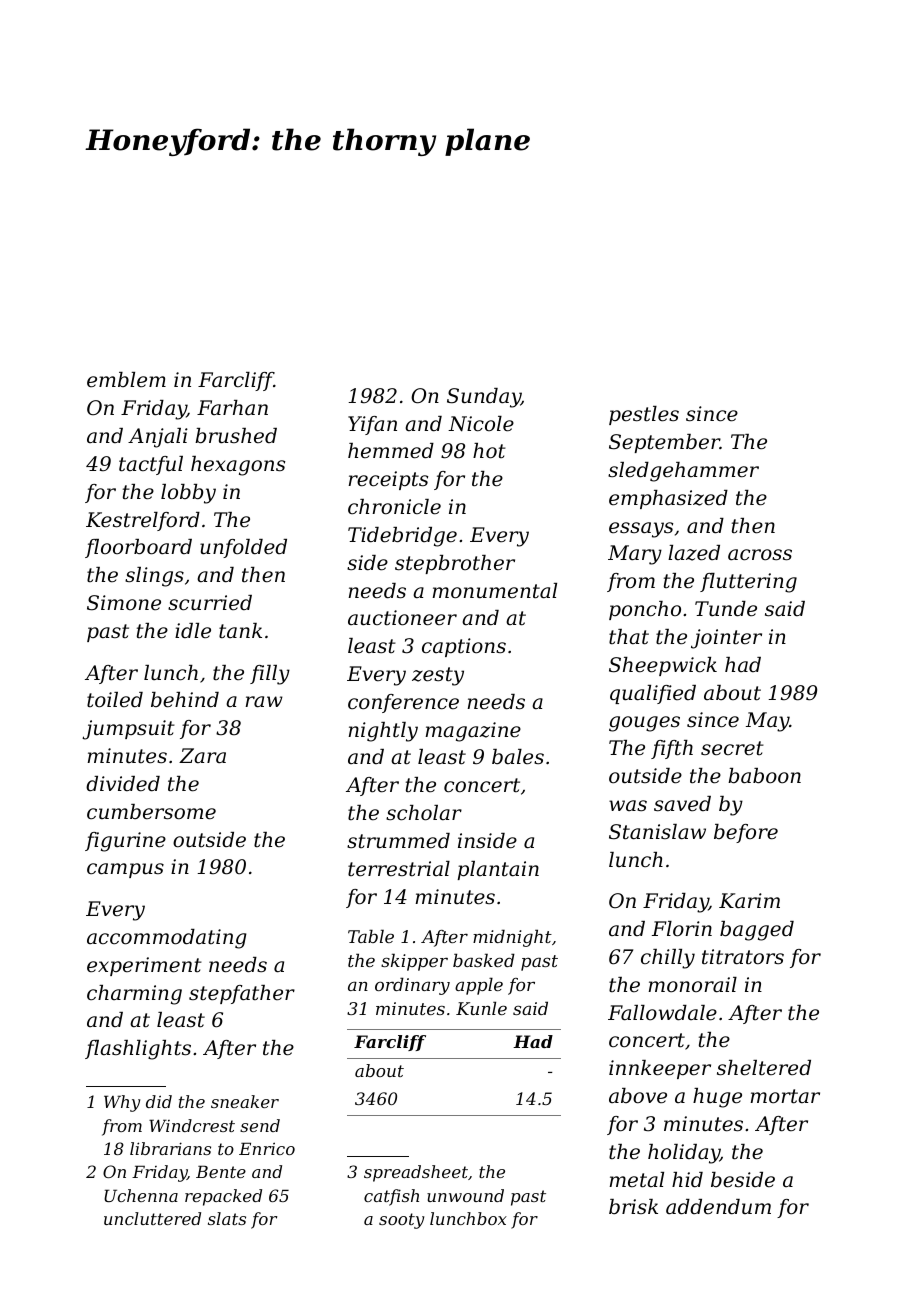 The width and height of the image is (908, 1316). I want to click on hexagons, so click(238, 466).
